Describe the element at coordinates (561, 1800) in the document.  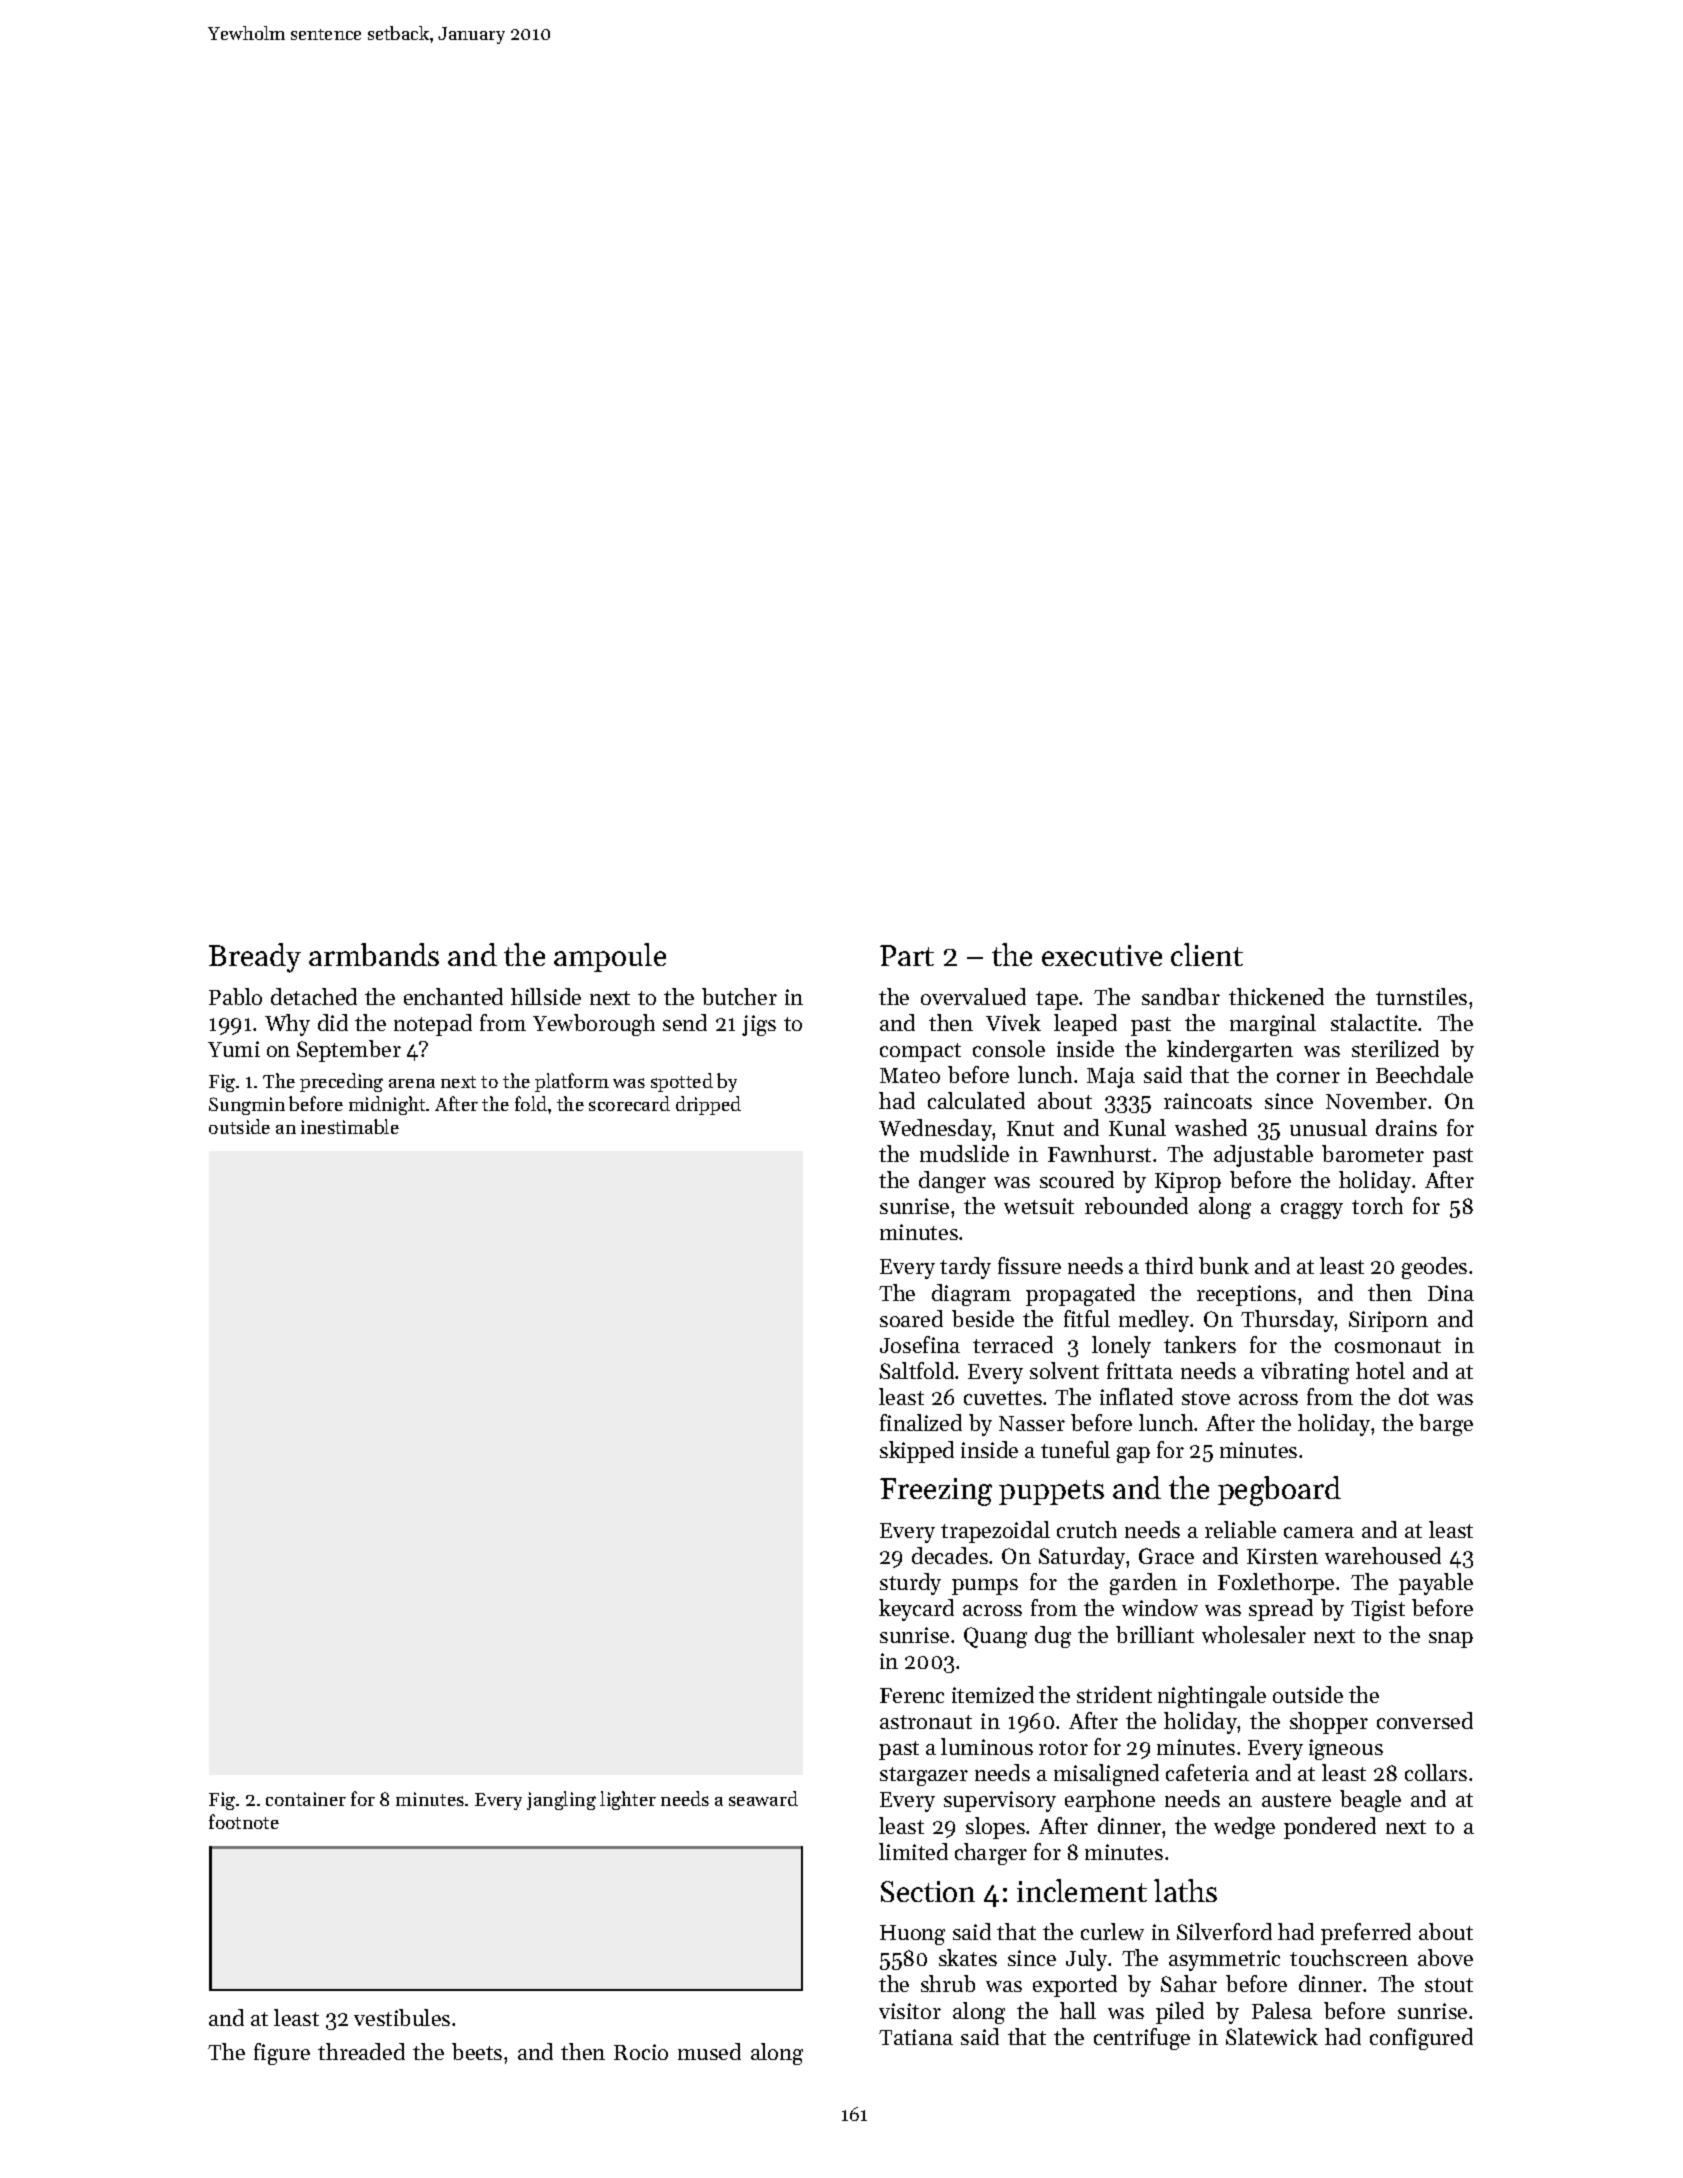
I see `jangling` at that location.
